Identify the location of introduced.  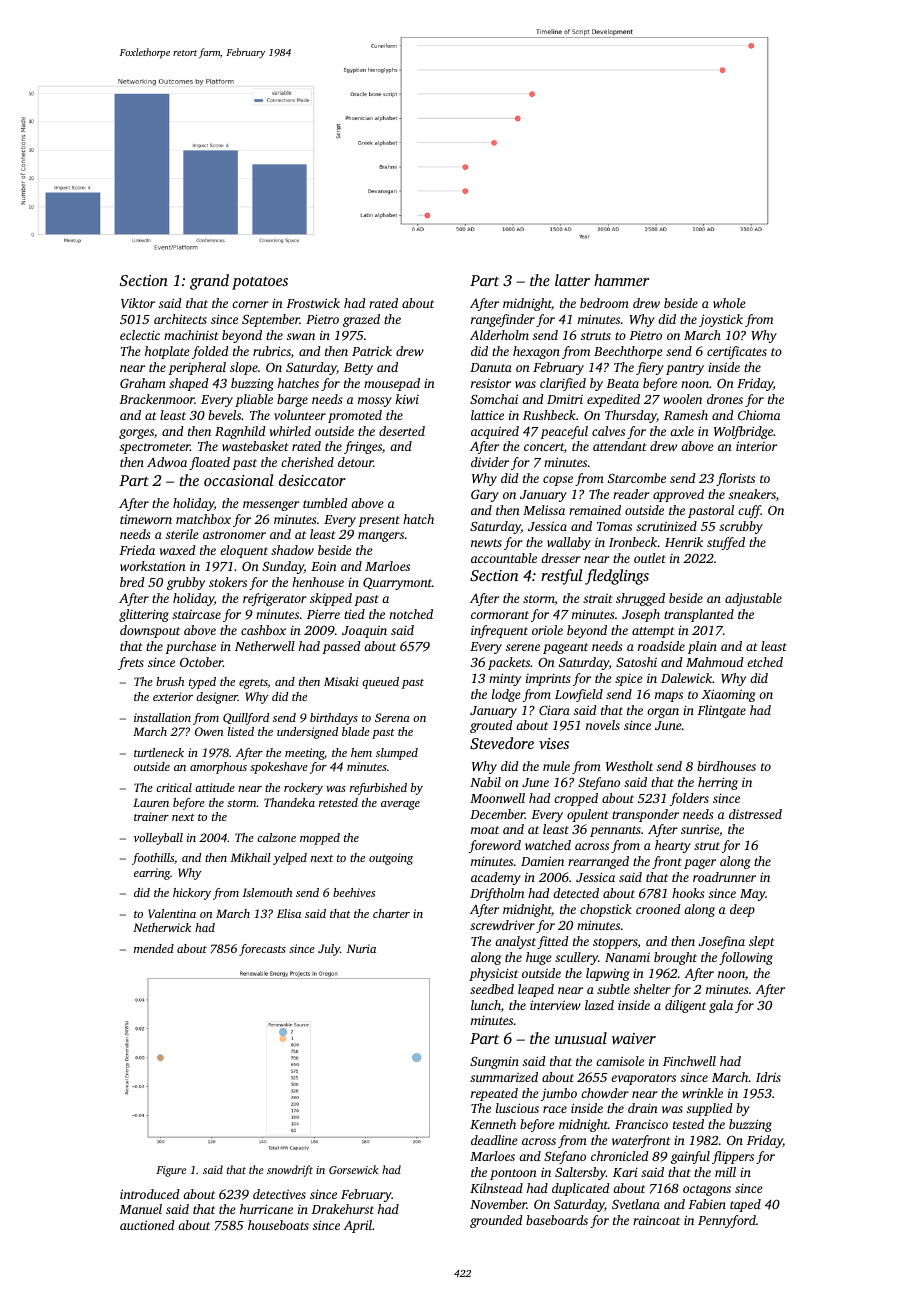
(150, 1194).
